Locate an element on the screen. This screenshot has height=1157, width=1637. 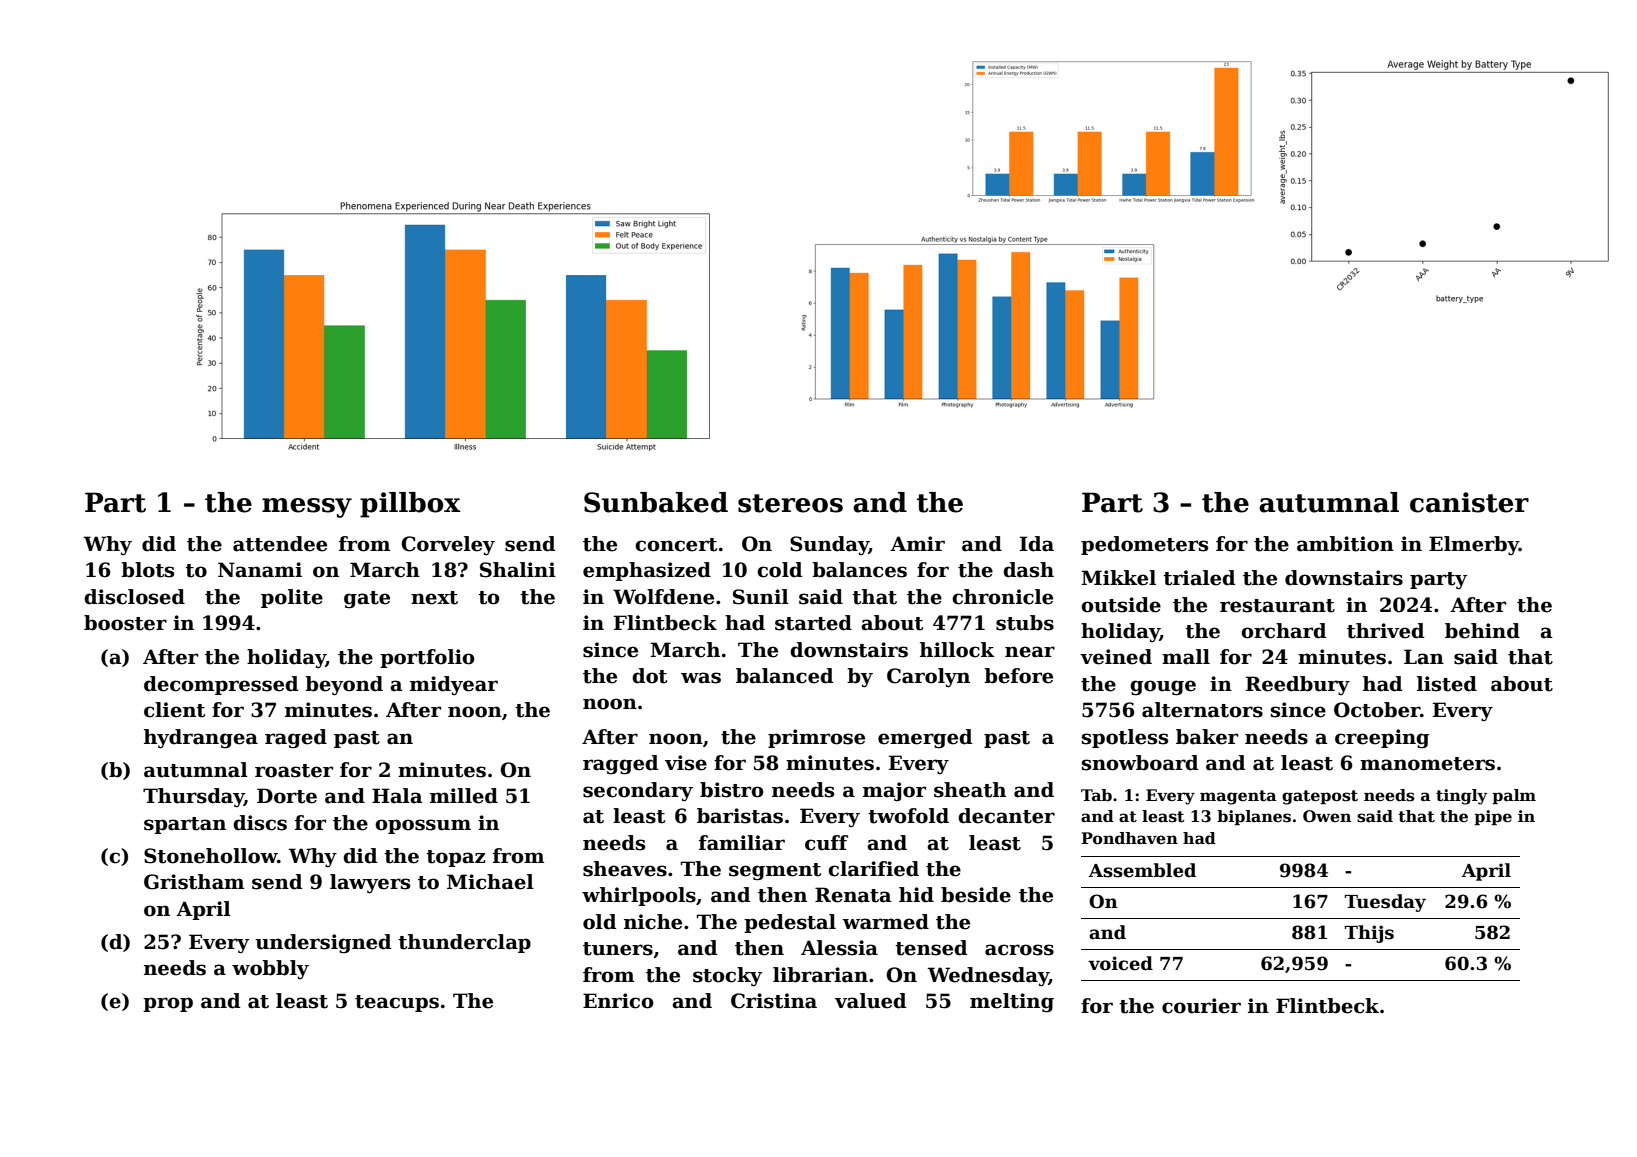
restaurant is located at coordinates (1277, 606).
